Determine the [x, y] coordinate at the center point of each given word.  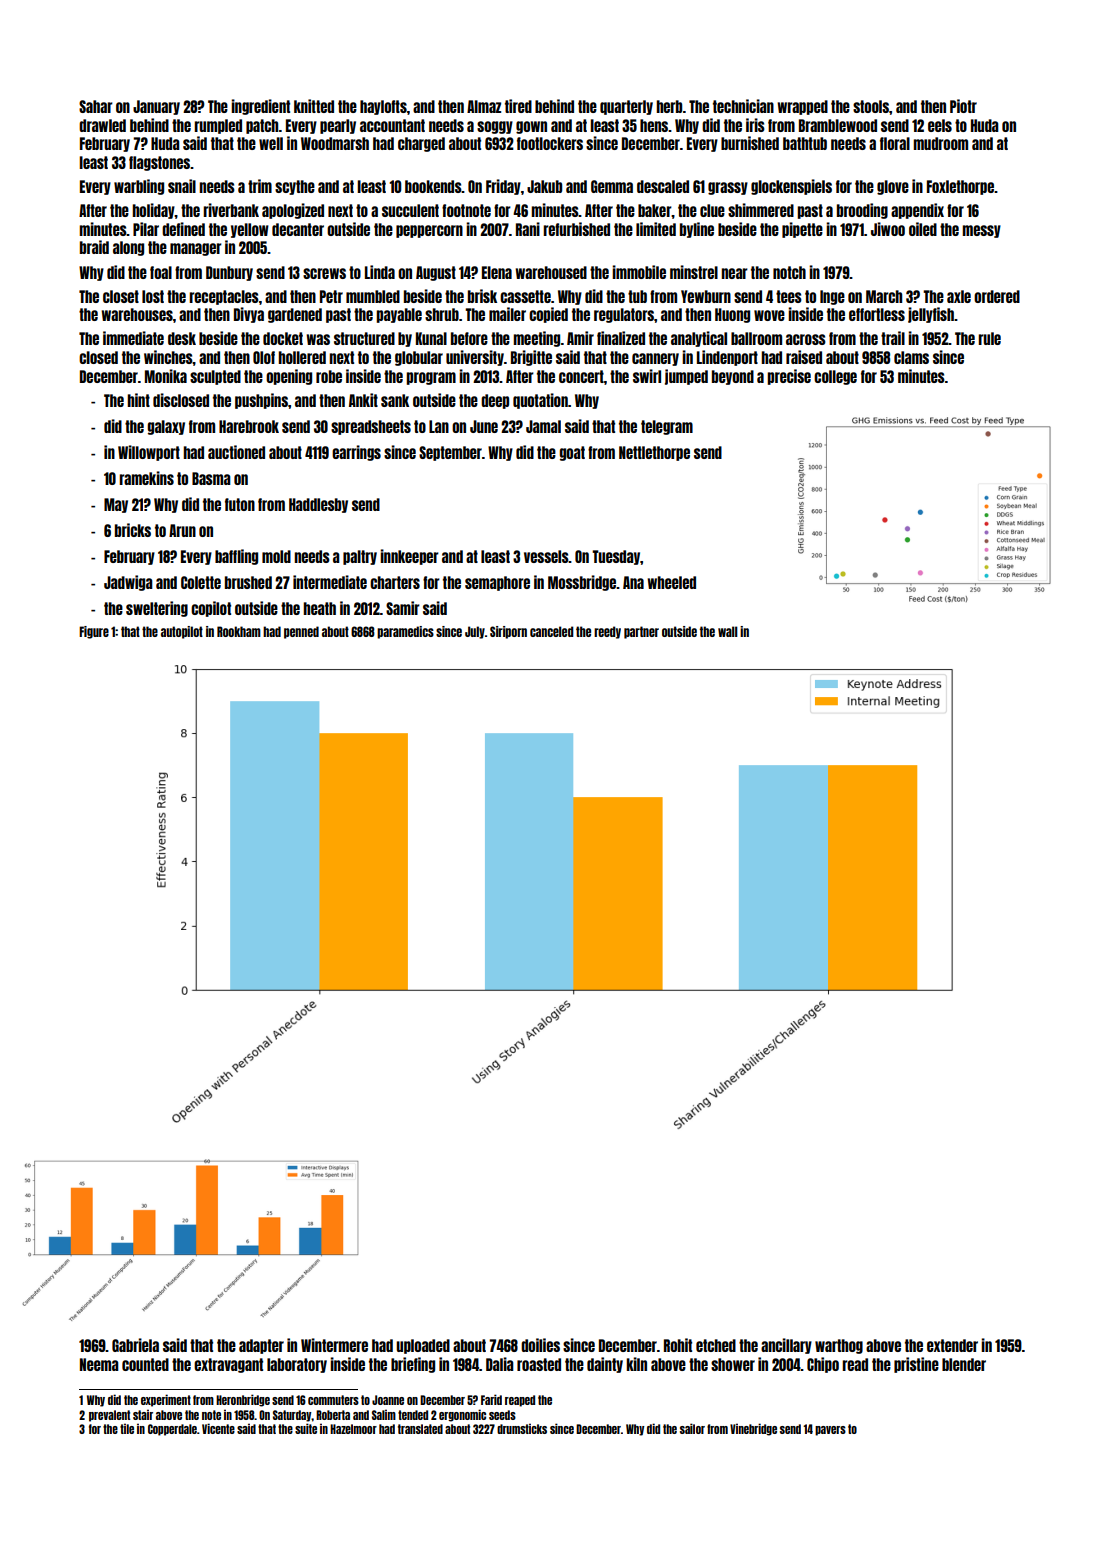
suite [306, 1428]
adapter [261, 1346]
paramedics [405, 632]
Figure [94, 632]
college [835, 377]
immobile [639, 272]
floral [895, 143]
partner [641, 632]
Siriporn [508, 632]
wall [728, 631]
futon [240, 504]
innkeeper [409, 557]
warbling [139, 187]
